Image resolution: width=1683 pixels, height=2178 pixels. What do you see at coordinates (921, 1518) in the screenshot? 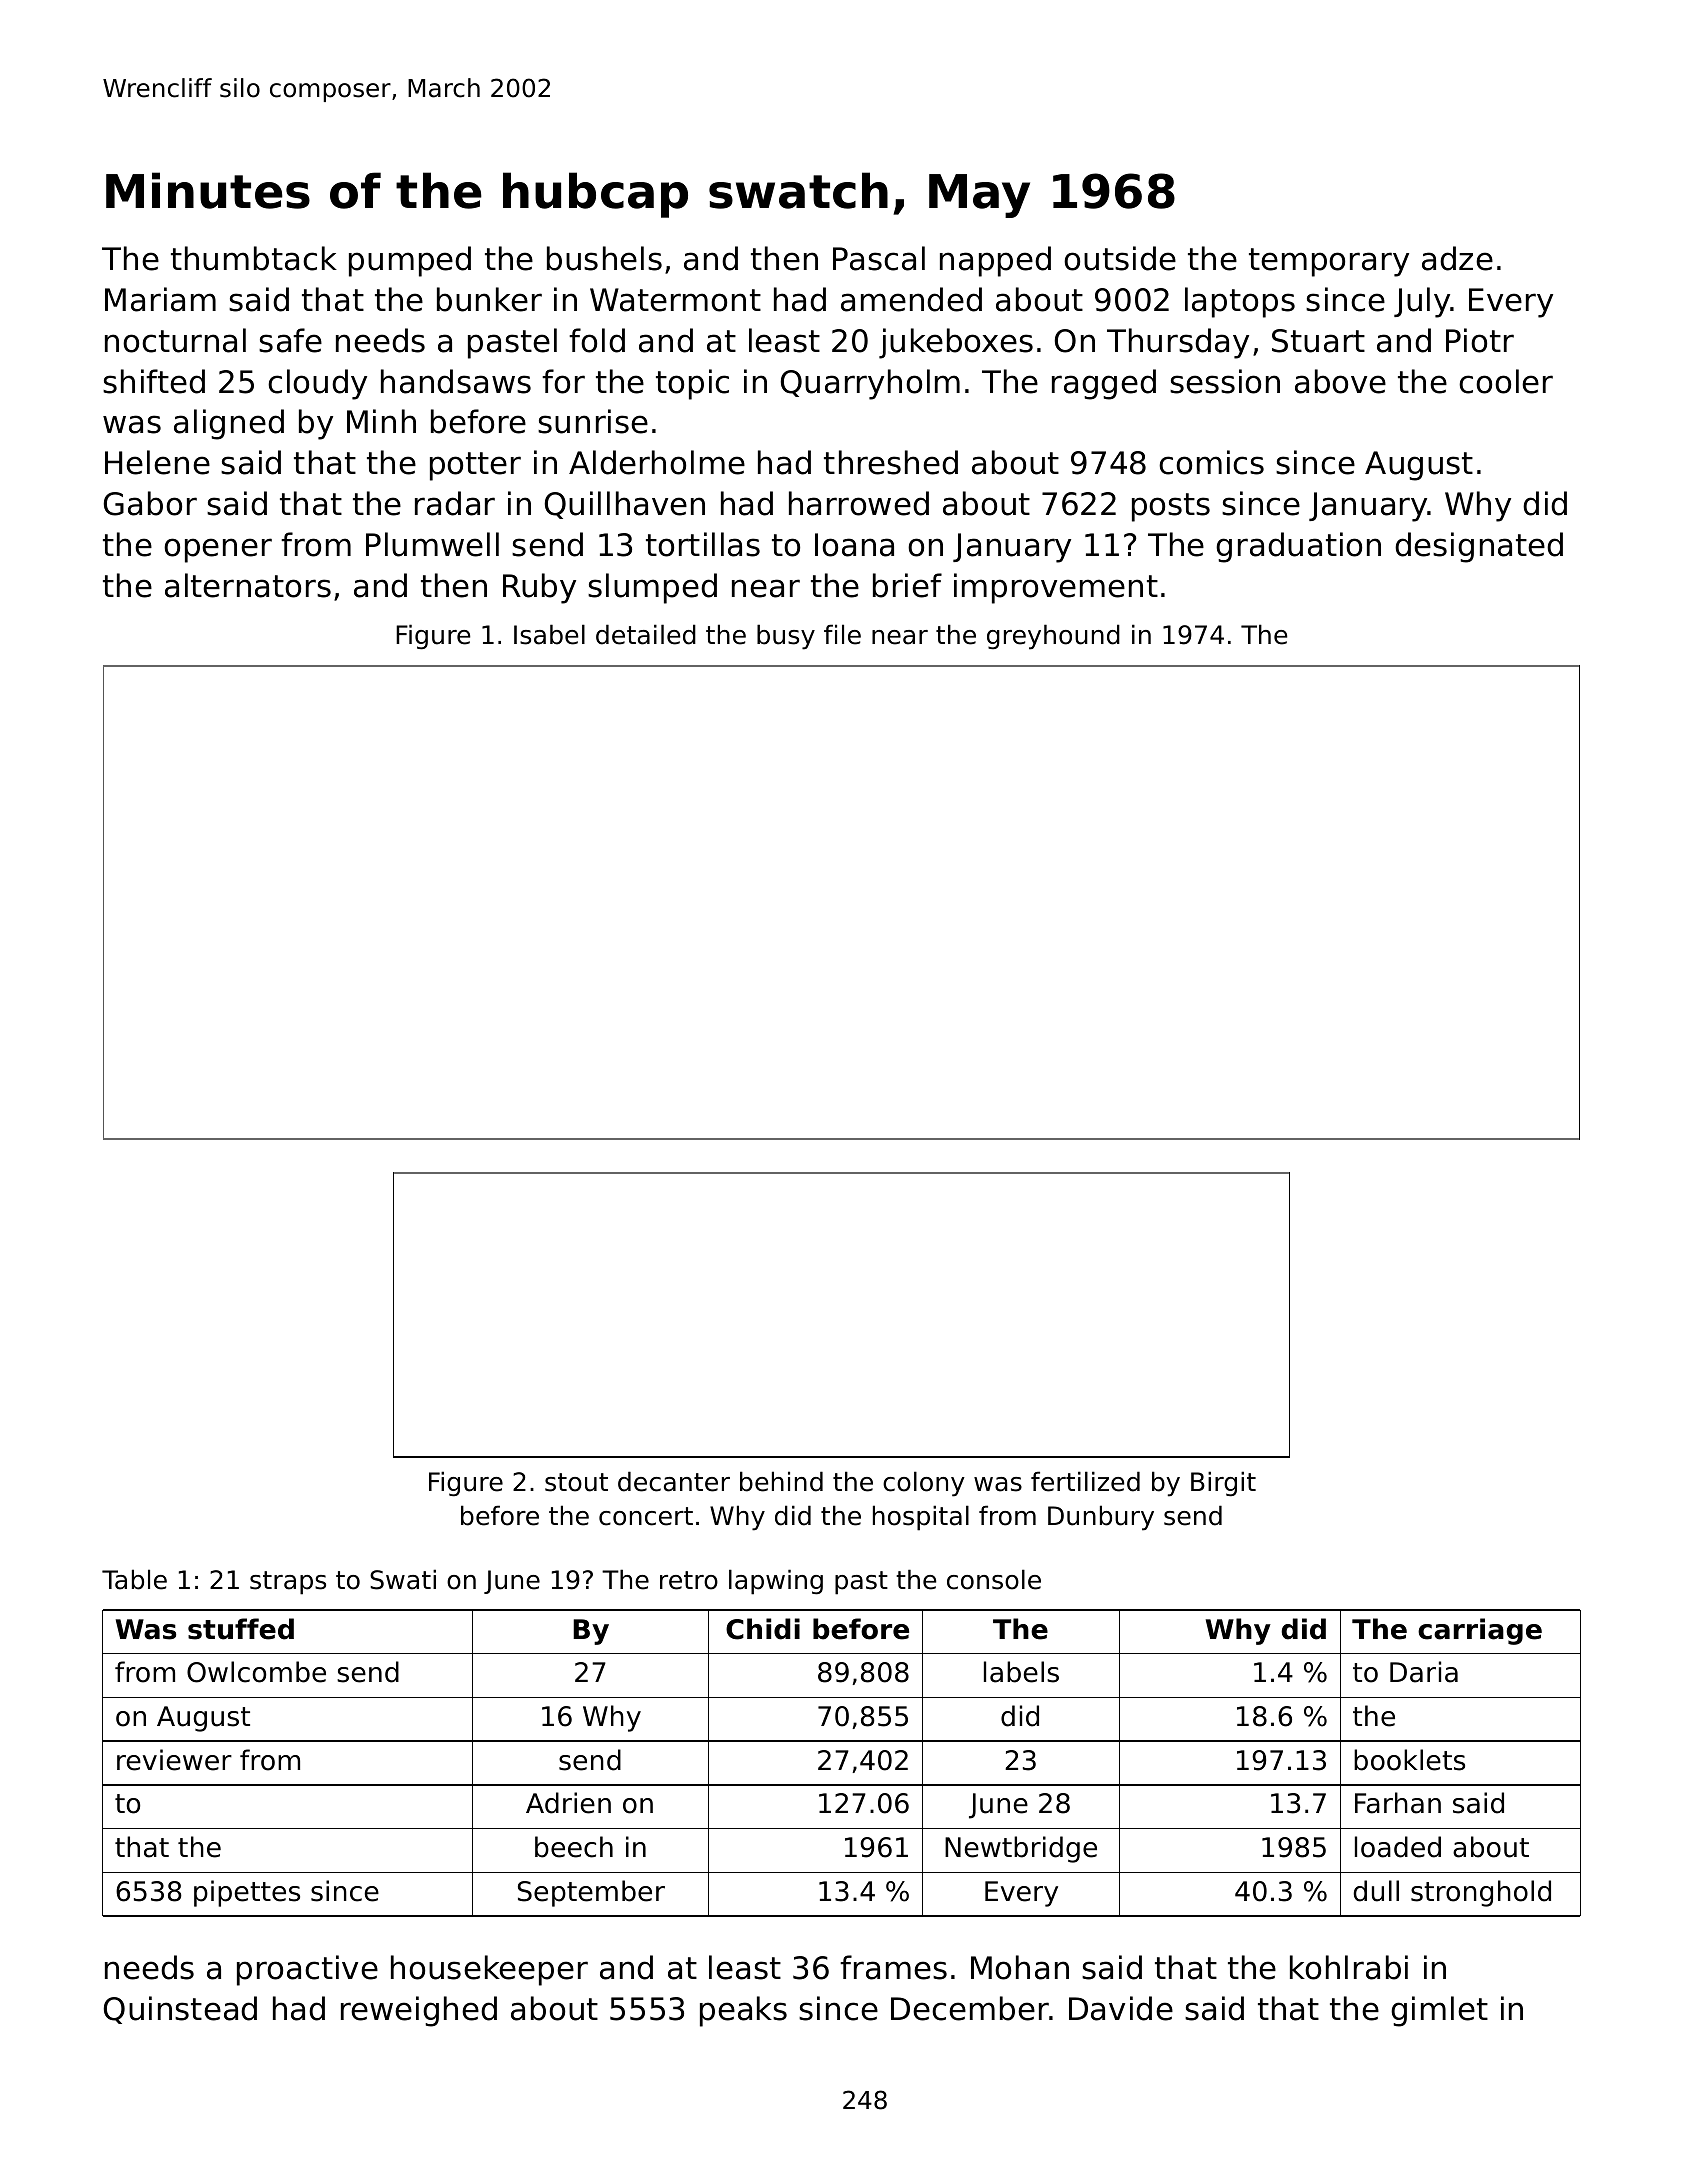
I see `hospital` at bounding box center [921, 1518].
